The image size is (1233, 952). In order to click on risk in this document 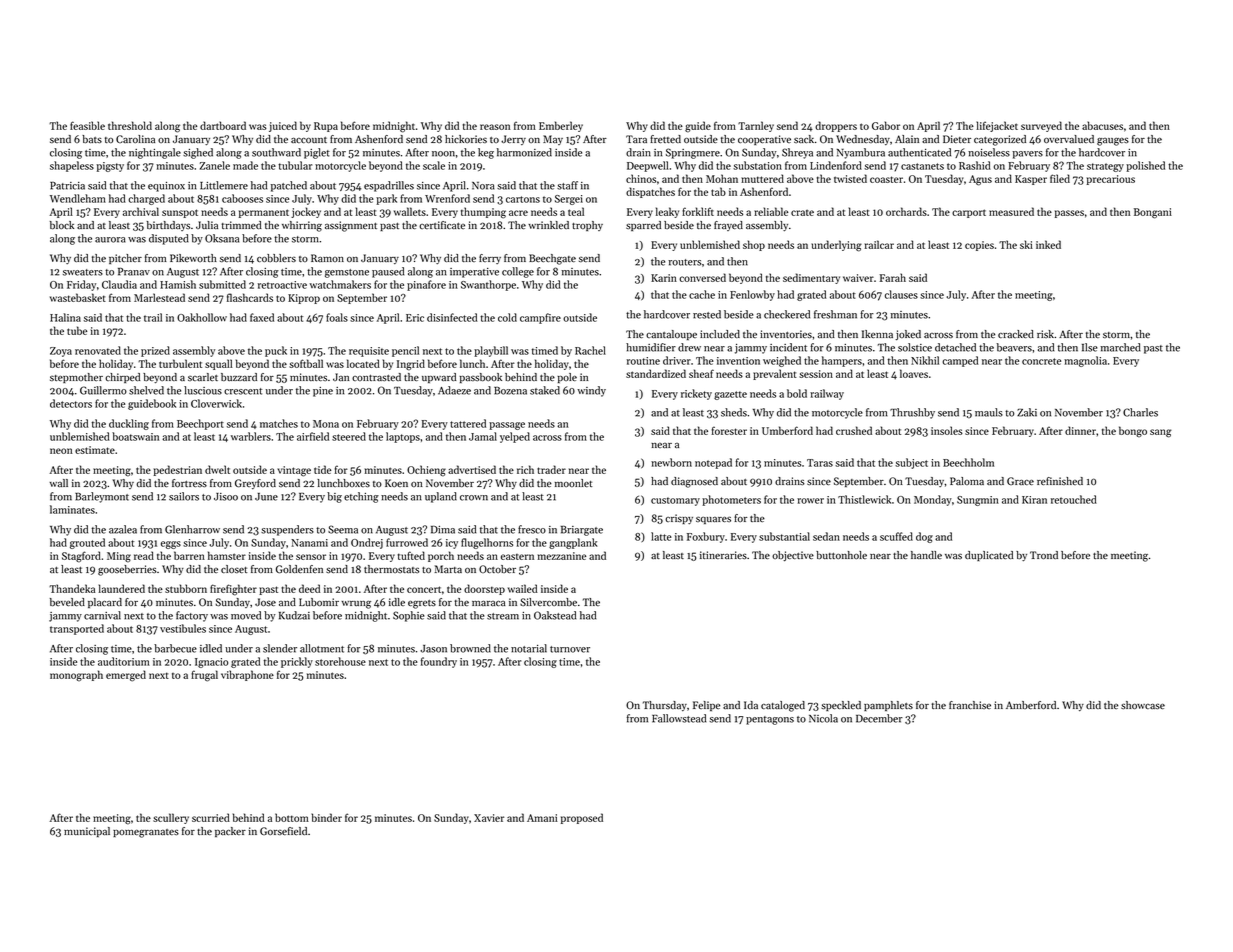, I will do `click(1045, 334)`.
